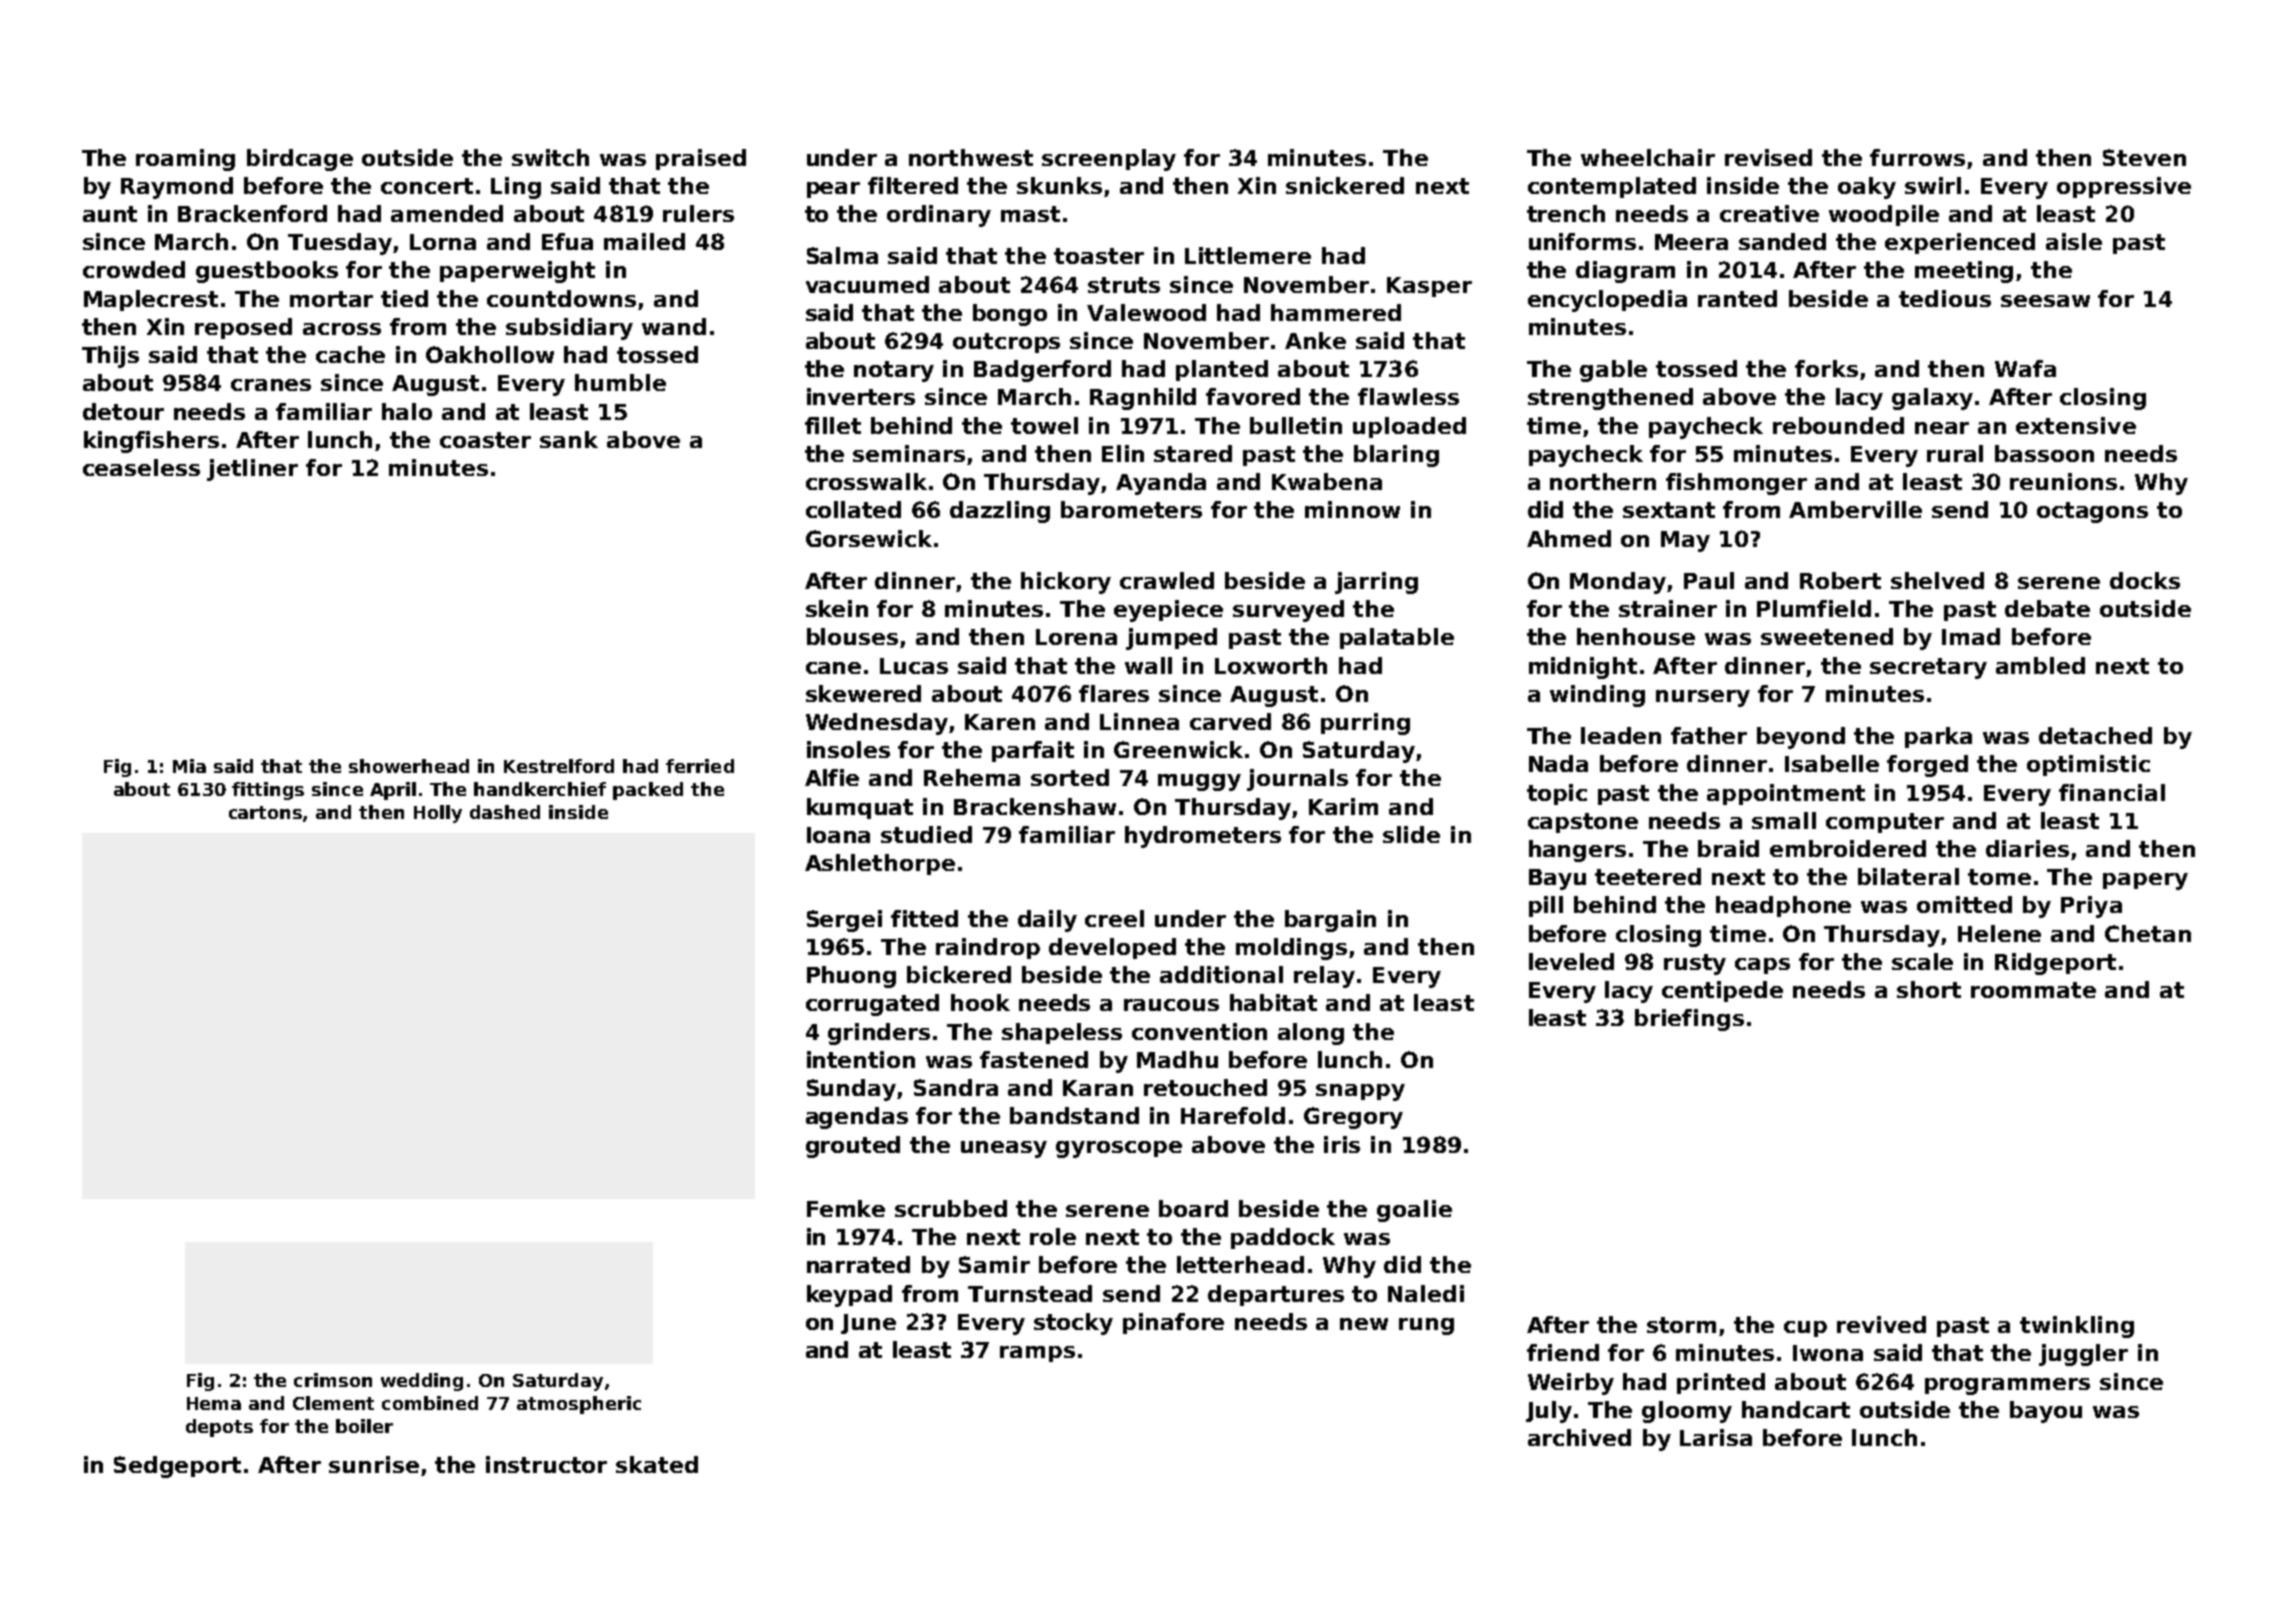 The height and width of the page is (1614, 2282). What do you see at coordinates (579, 1405) in the page?
I see `atmospheric` at bounding box center [579, 1405].
